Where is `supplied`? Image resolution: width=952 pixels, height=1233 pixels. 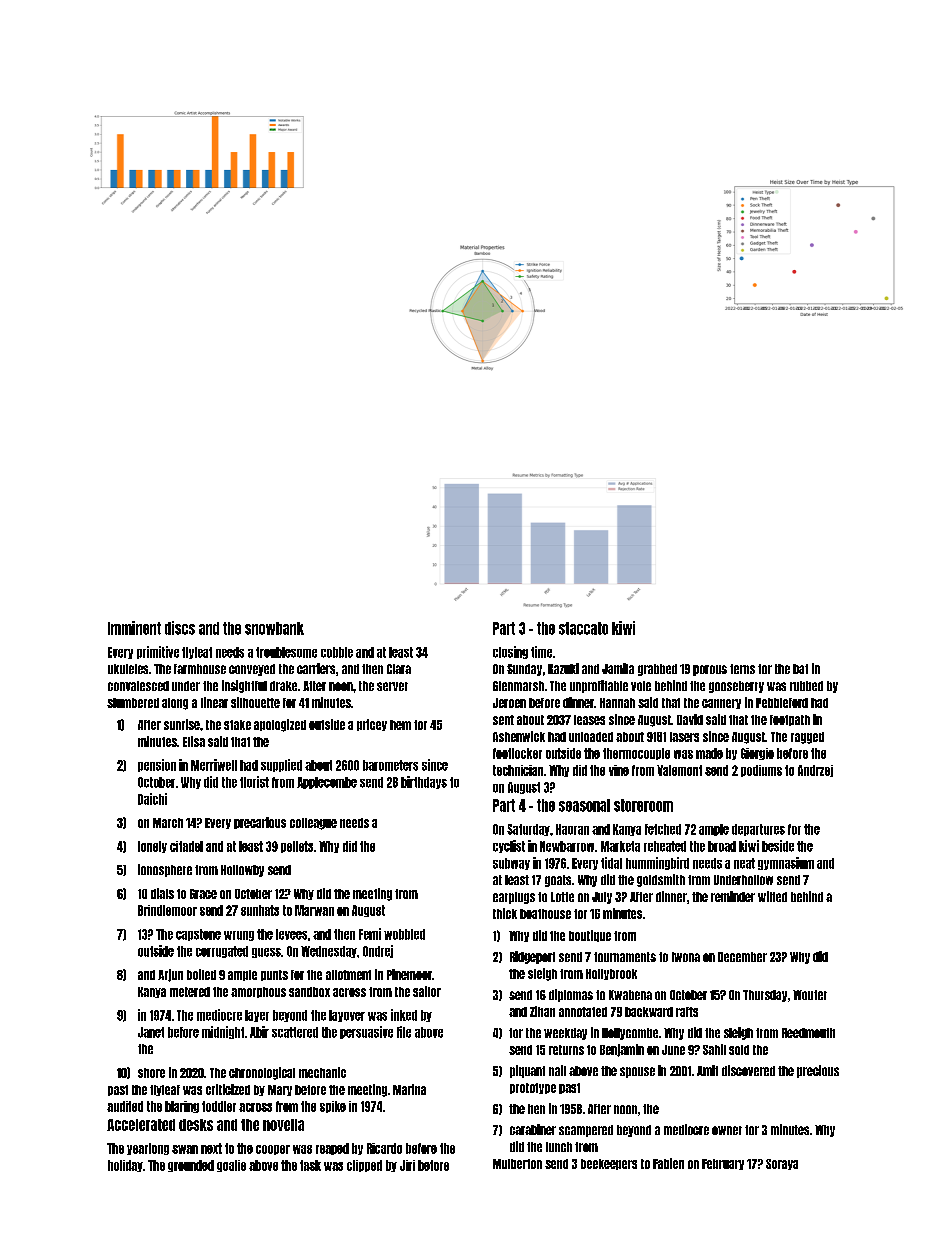 supplied is located at coordinates (281, 765).
